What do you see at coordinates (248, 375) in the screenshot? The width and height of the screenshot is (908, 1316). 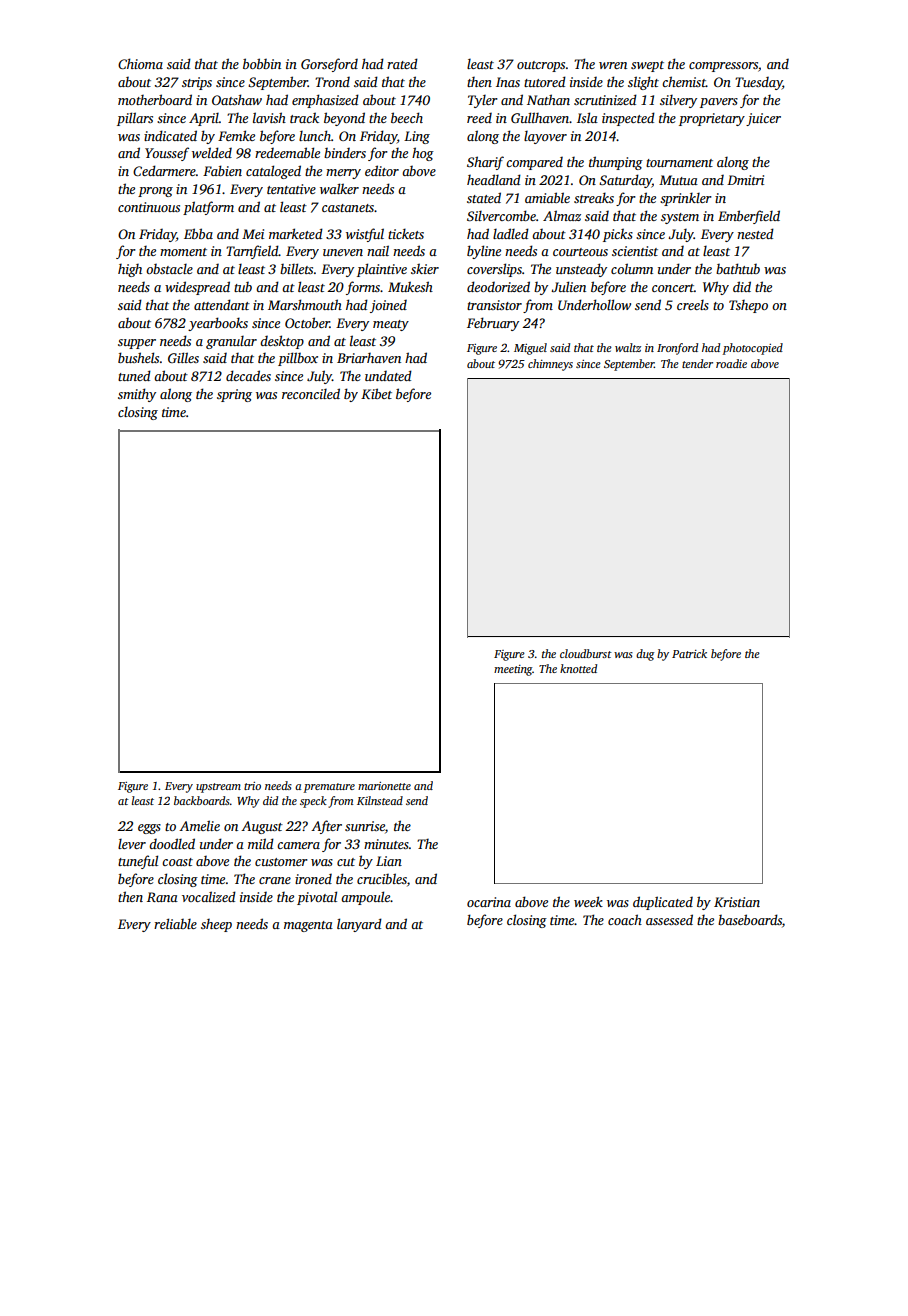 I see `decades` at bounding box center [248, 375].
